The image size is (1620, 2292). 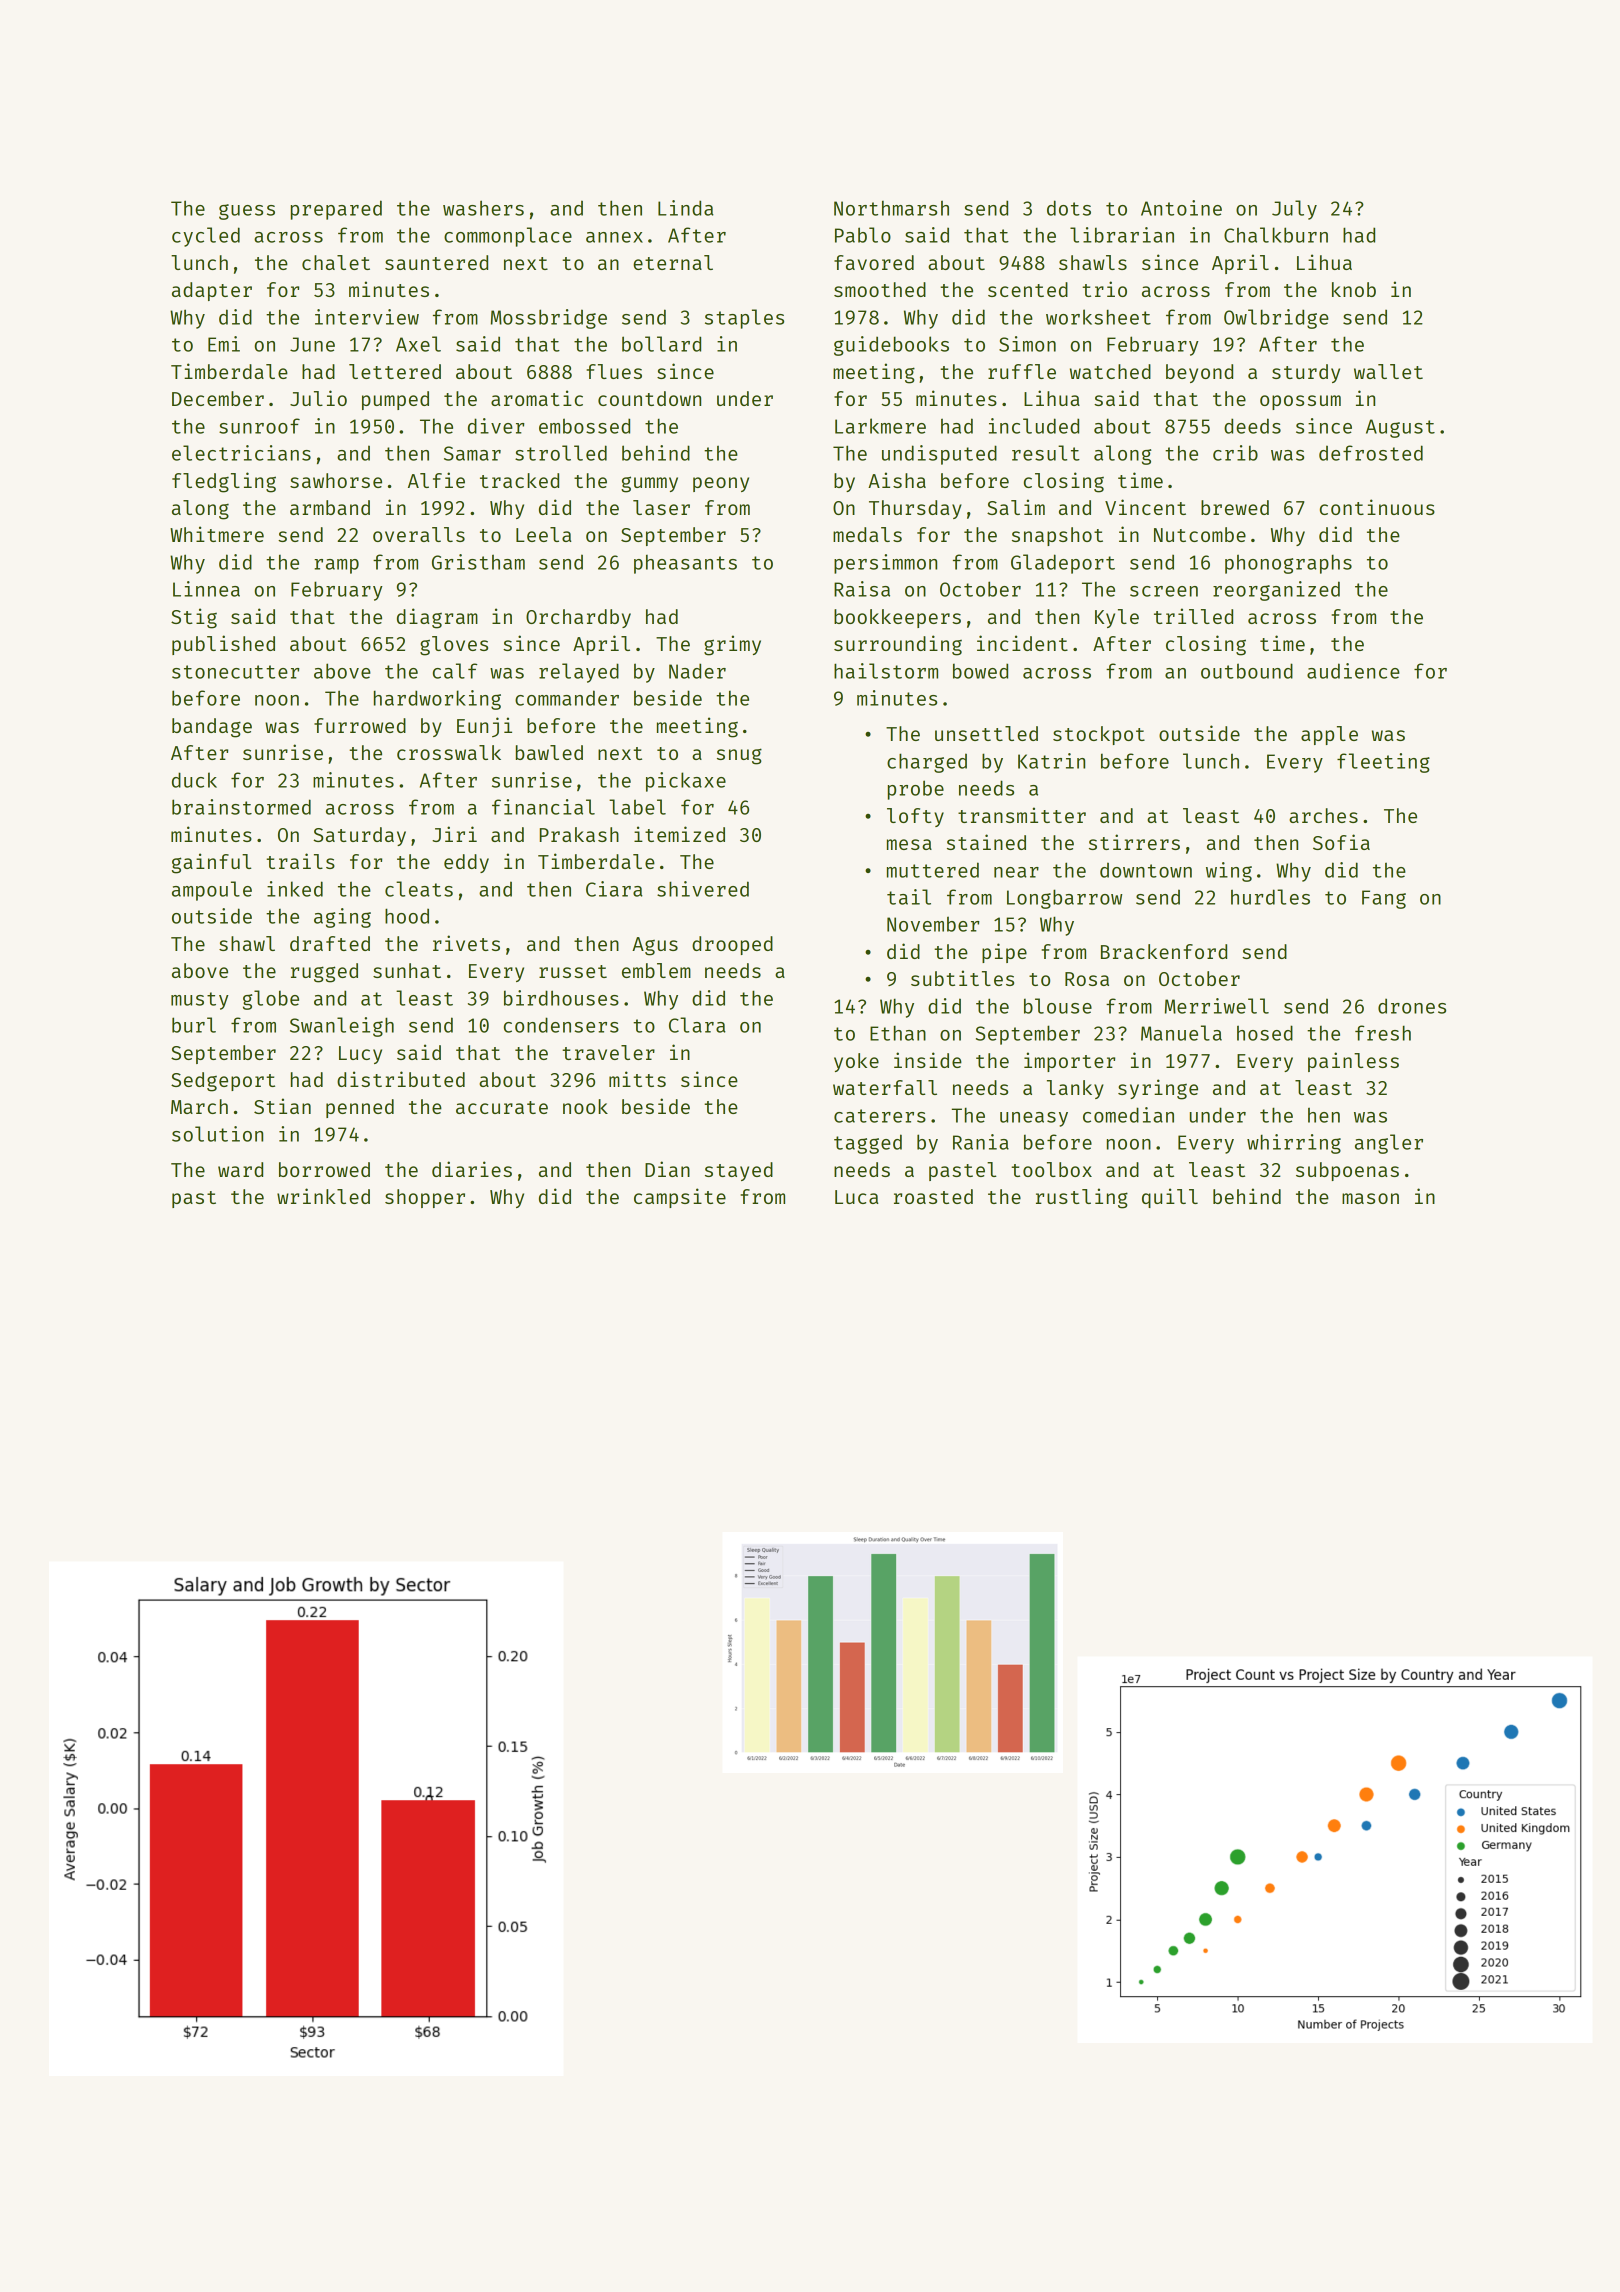 What do you see at coordinates (891, 208) in the page?
I see `Northmarsh` at bounding box center [891, 208].
